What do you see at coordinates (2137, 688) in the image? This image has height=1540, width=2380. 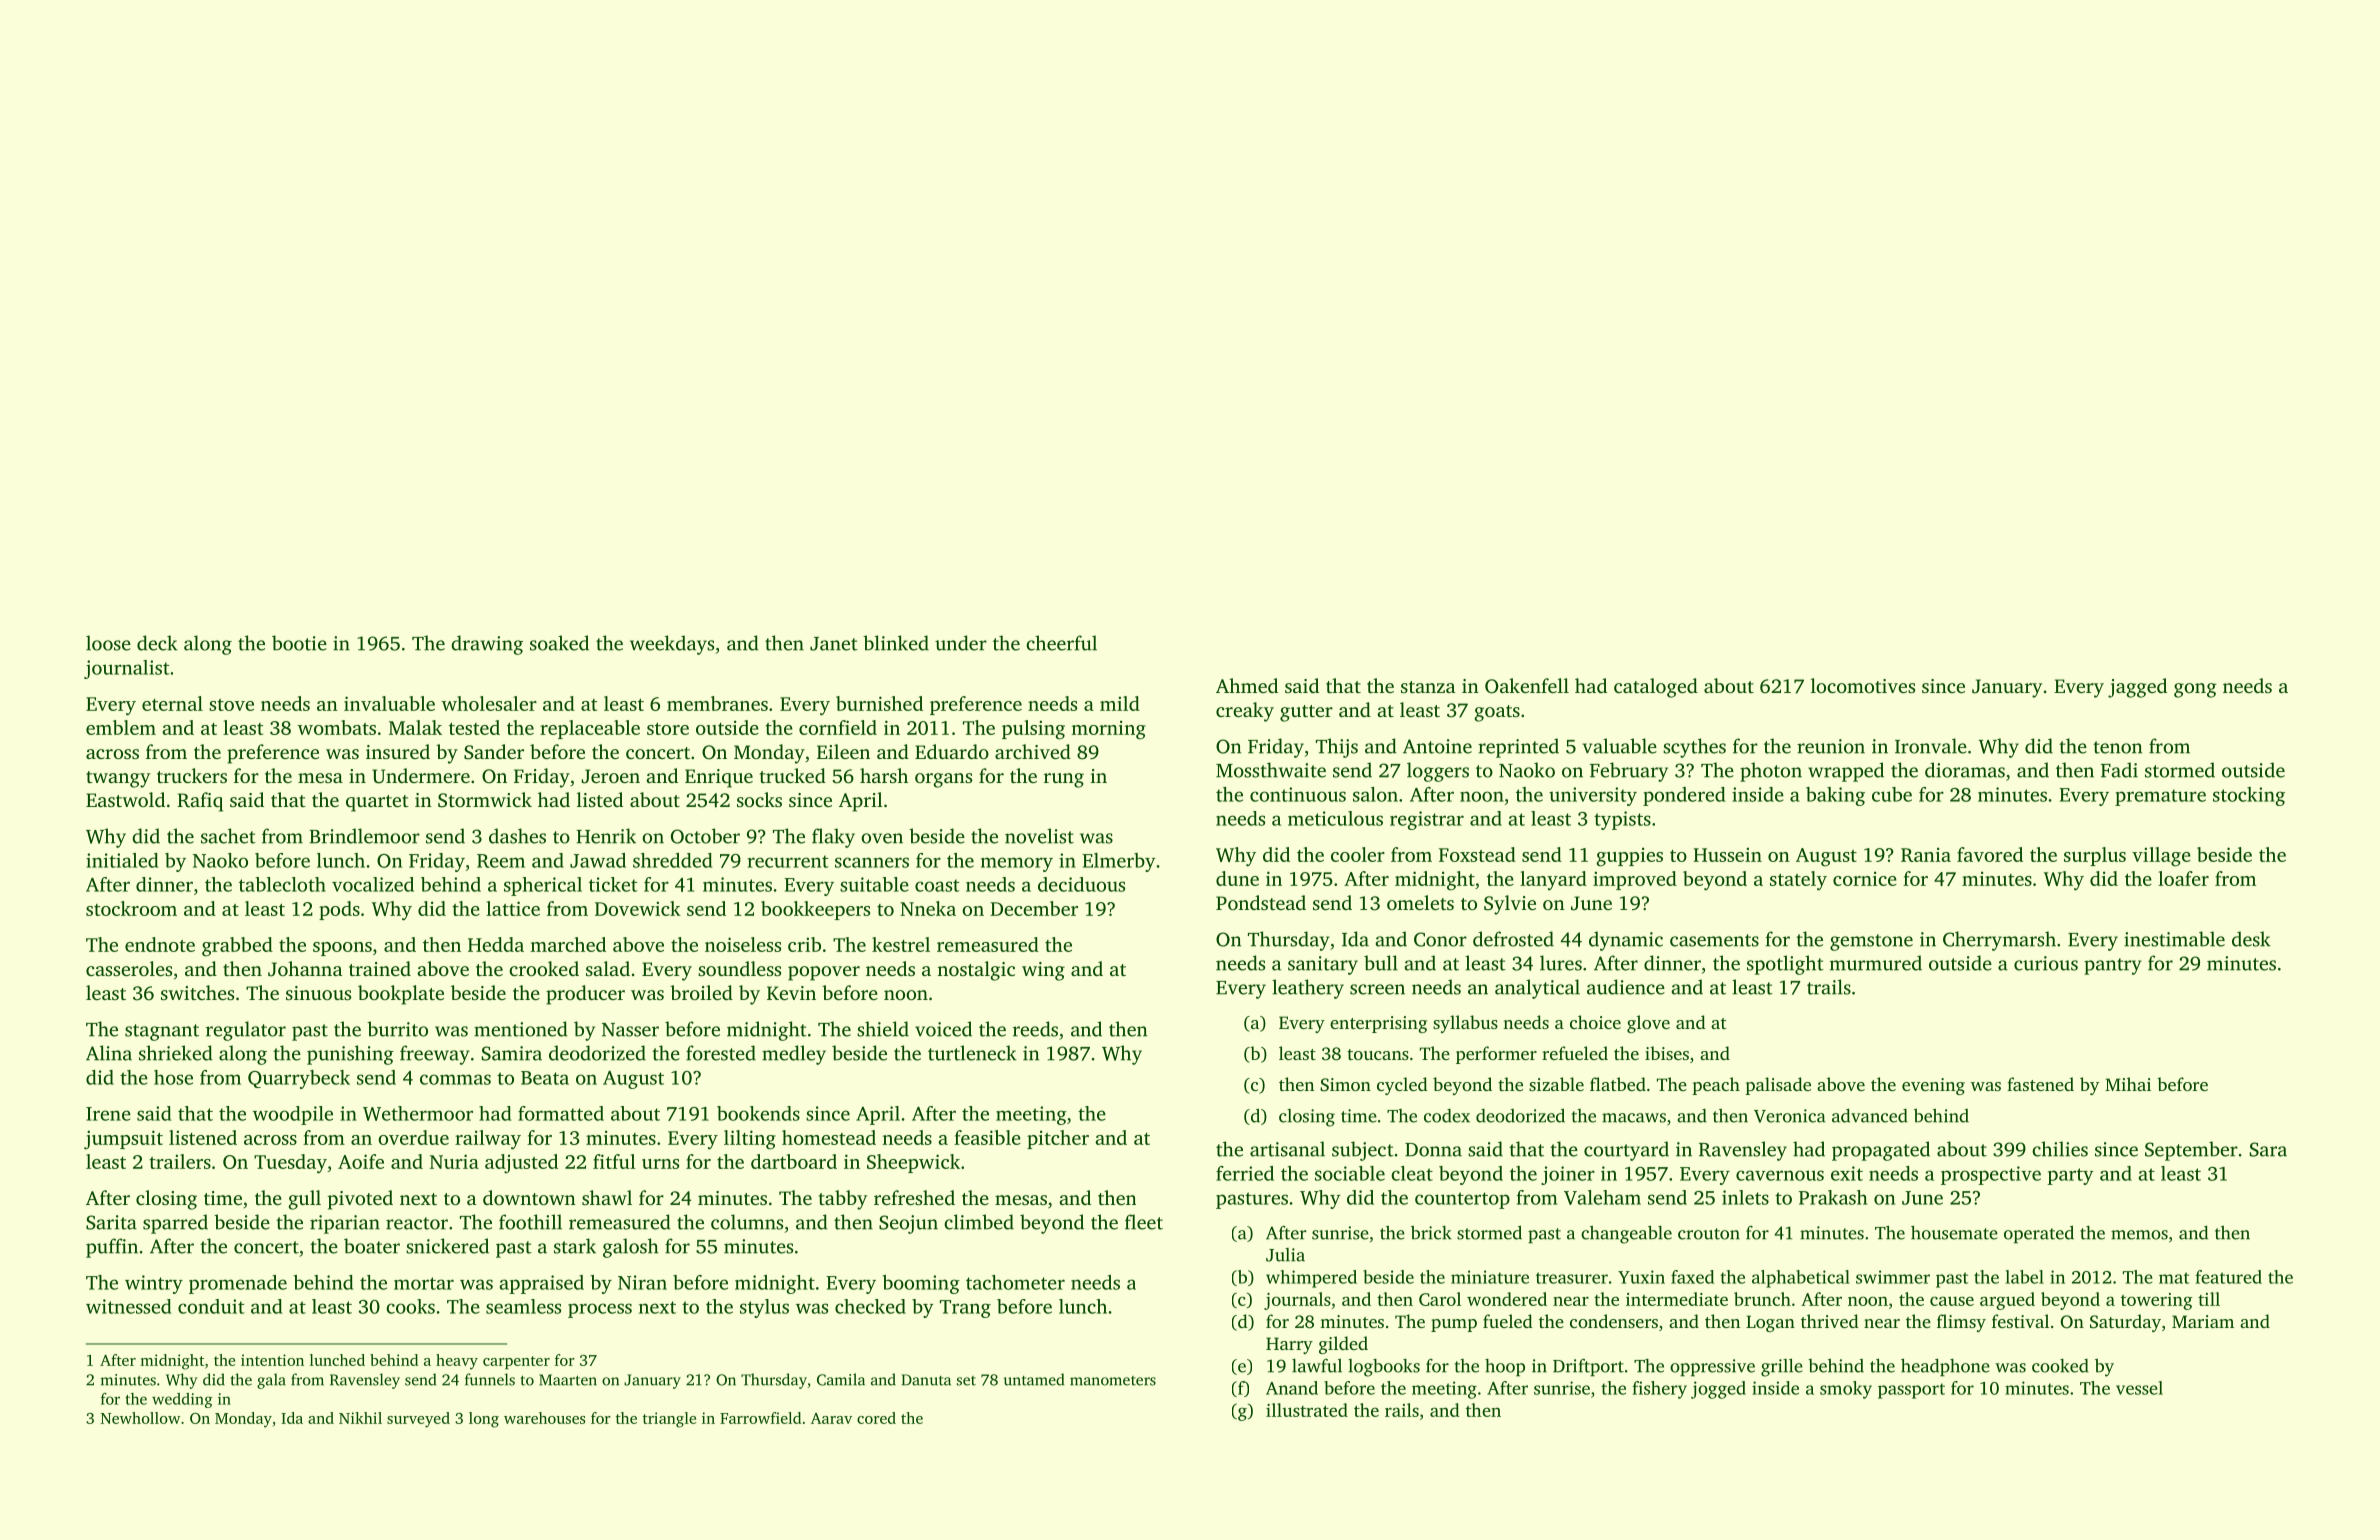 I see `jagged` at bounding box center [2137, 688].
